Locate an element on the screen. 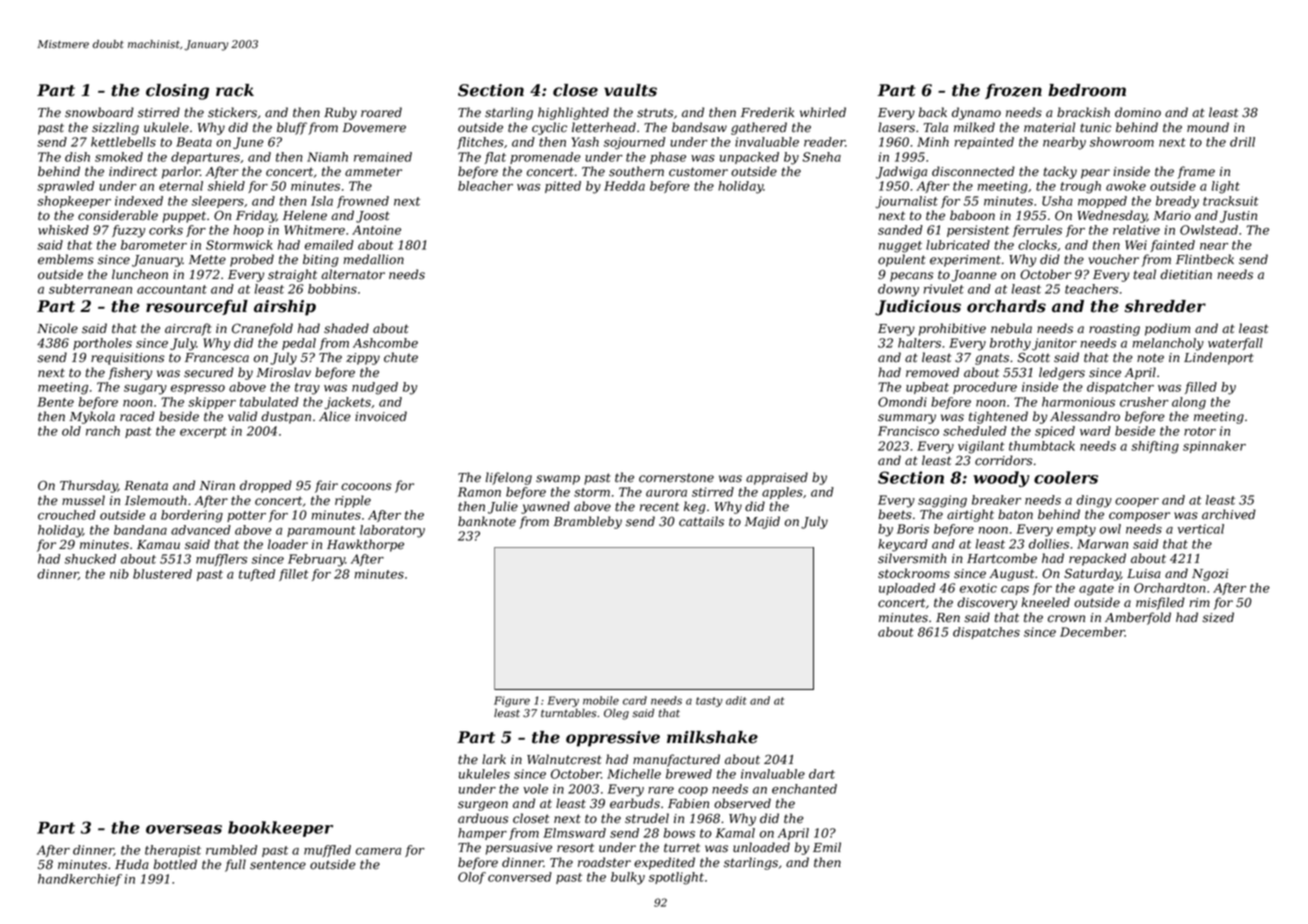 The image size is (1308, 924). portholes is located at coordinates (102, 344).
